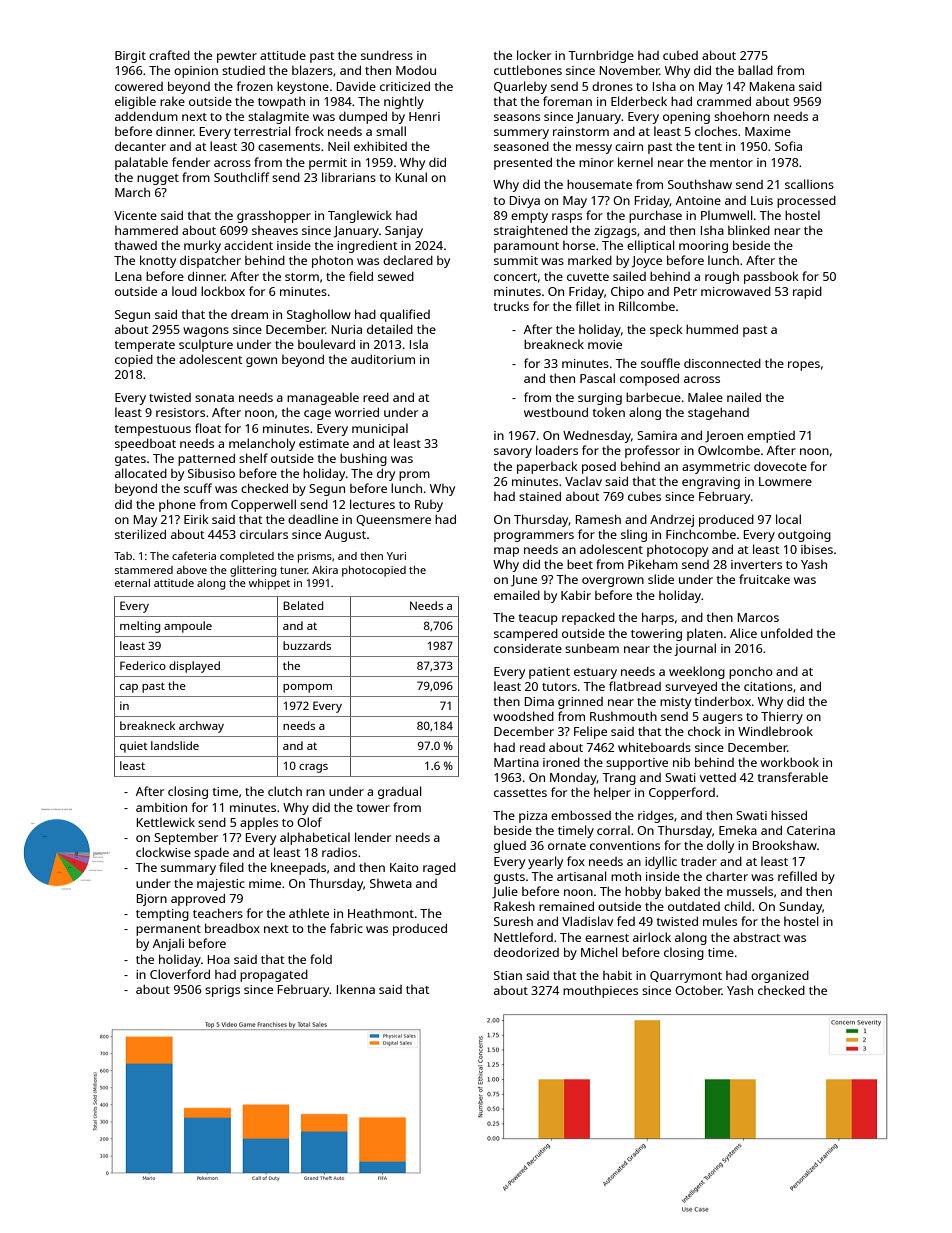 Image resolution: width=952 pixels, height=1233 pixels. What do you see at coordinates (534, 55) in the screenshot?
I see `locker` at bounding box center [534, 55].
